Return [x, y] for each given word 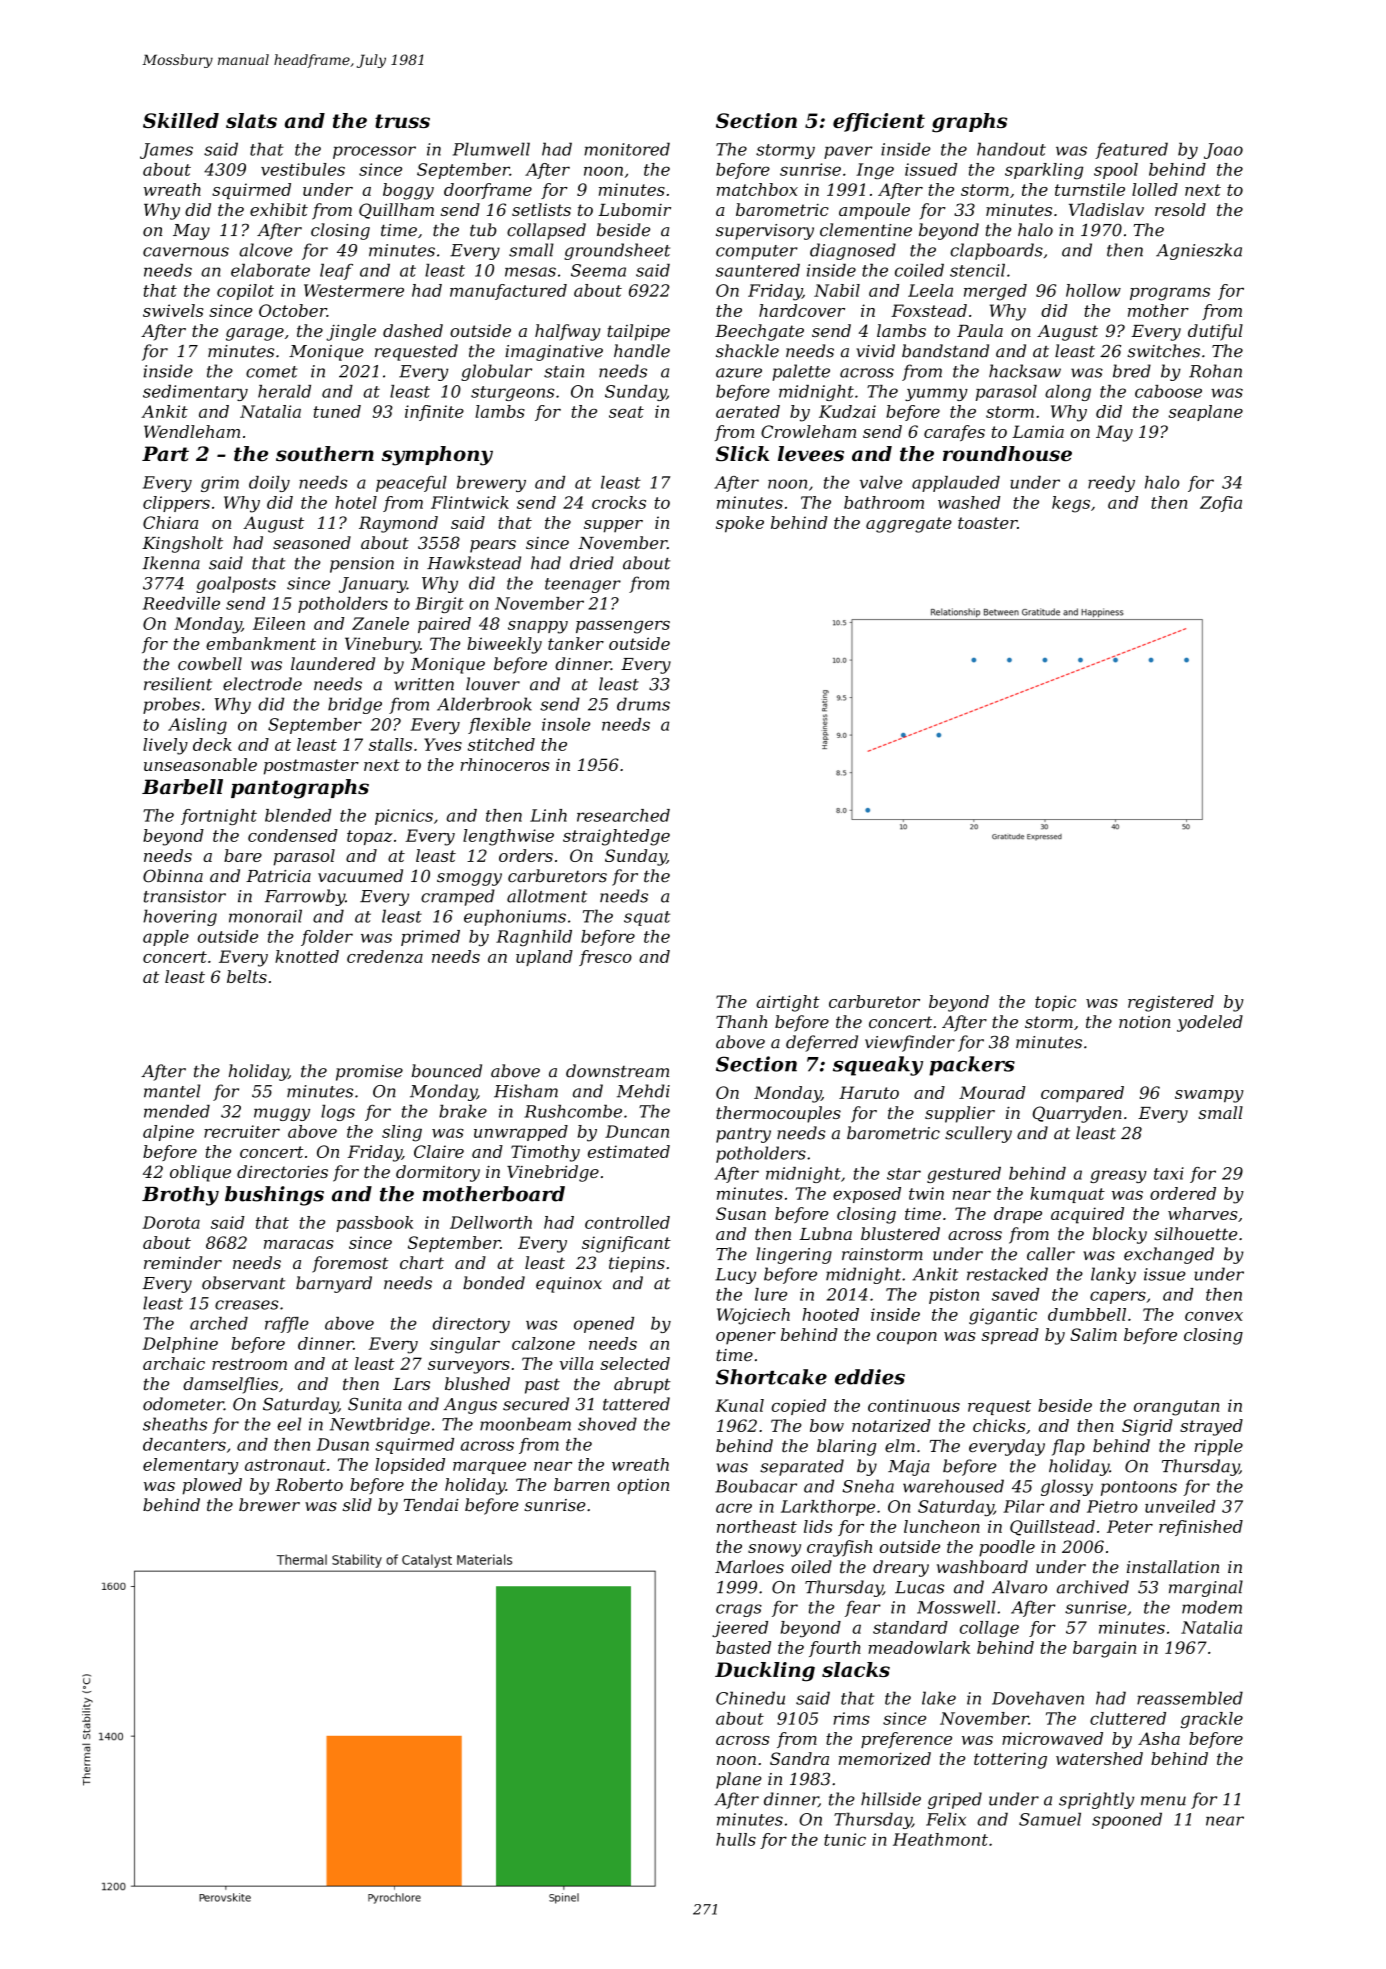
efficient [879, 122]
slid [357, 1504]
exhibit [279, 209]
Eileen [279, 623]
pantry [743, 1135]
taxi [1169, 1173]
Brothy [180, 1196]
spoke [740, 524]
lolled [1155, 189]
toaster [987, 523]
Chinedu [750, 1698]
